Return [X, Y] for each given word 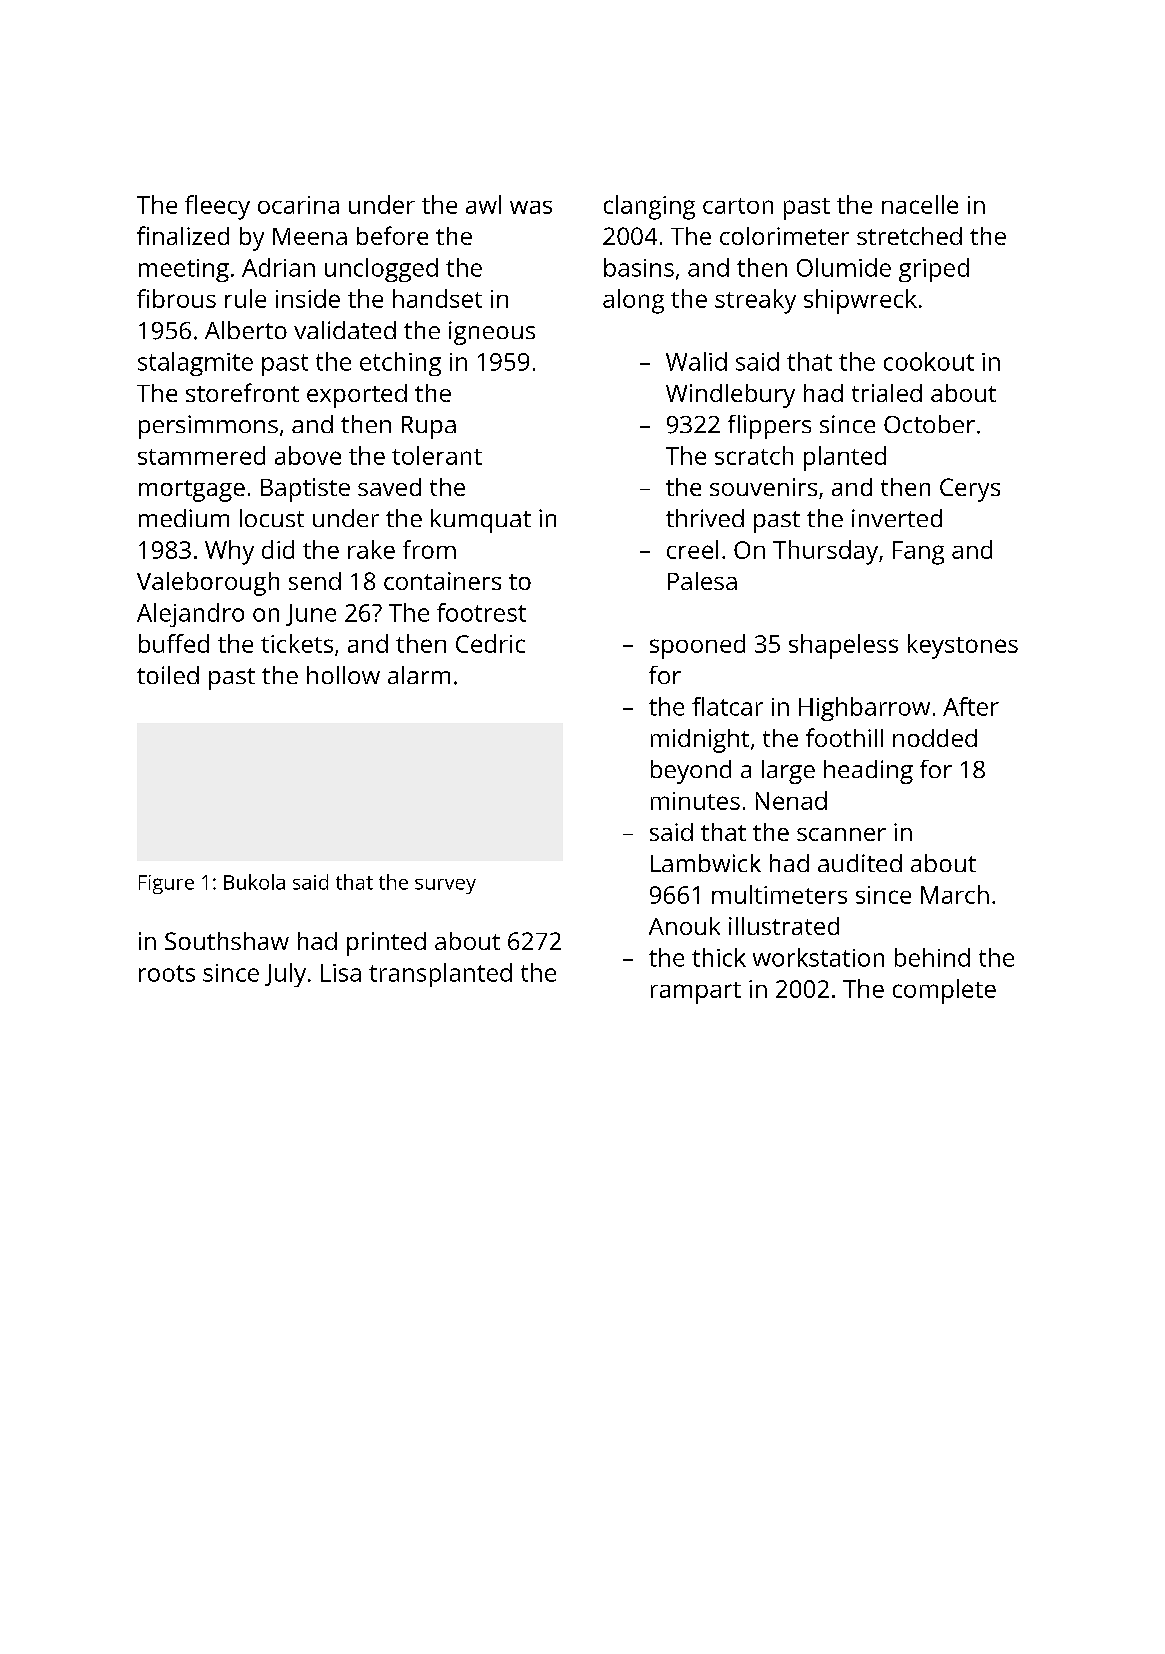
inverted [897, 518]
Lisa [341, 973]
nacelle [920, 204]
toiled [168, 675]
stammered [201, 455]
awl [483, 204]
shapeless [843, 646]
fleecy [217, 207]
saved [389, 487]
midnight [700, 741]
